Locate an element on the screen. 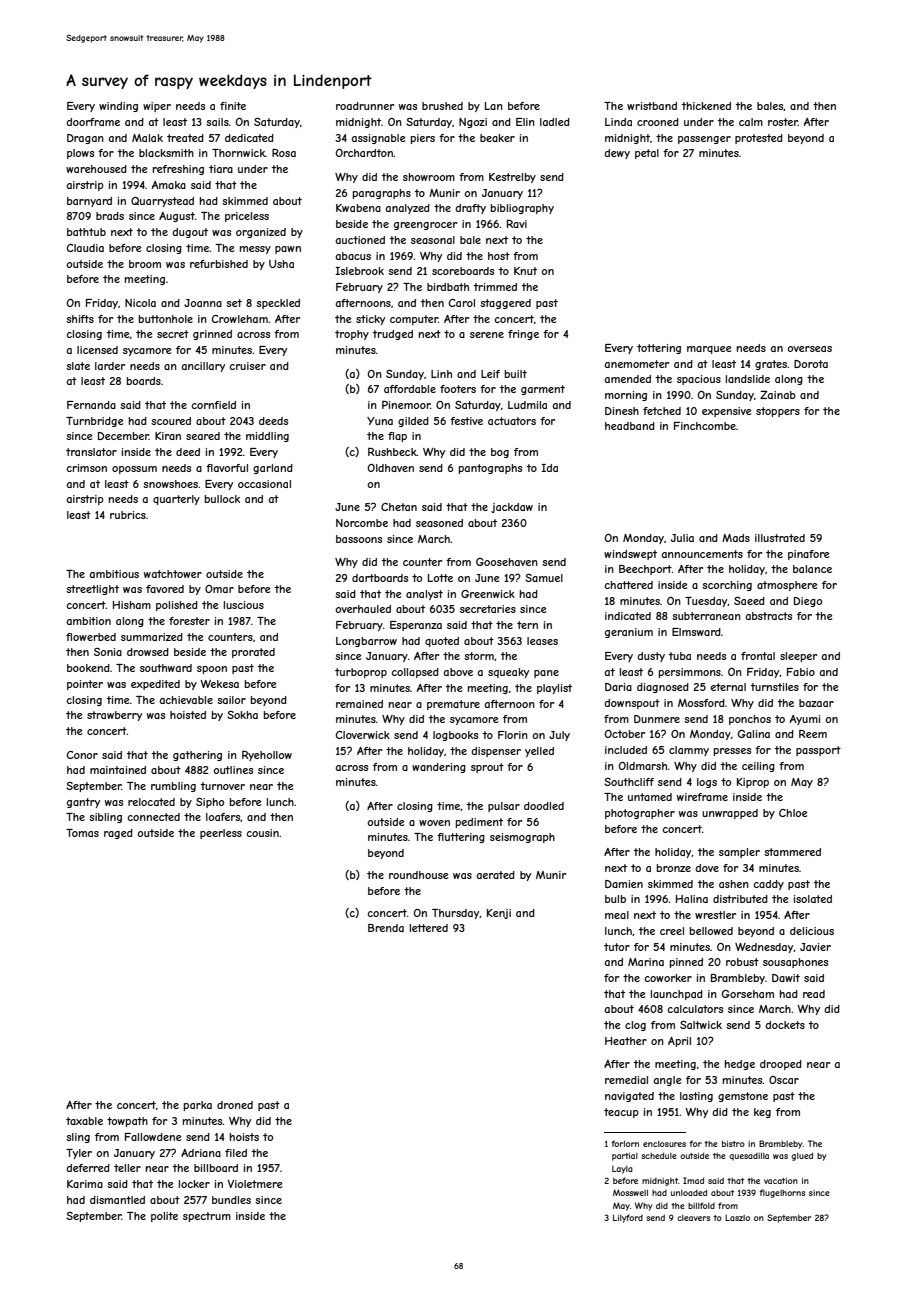 This screenshot has width=908, height=1316. Karima is located at coordinates (85, 1184).
